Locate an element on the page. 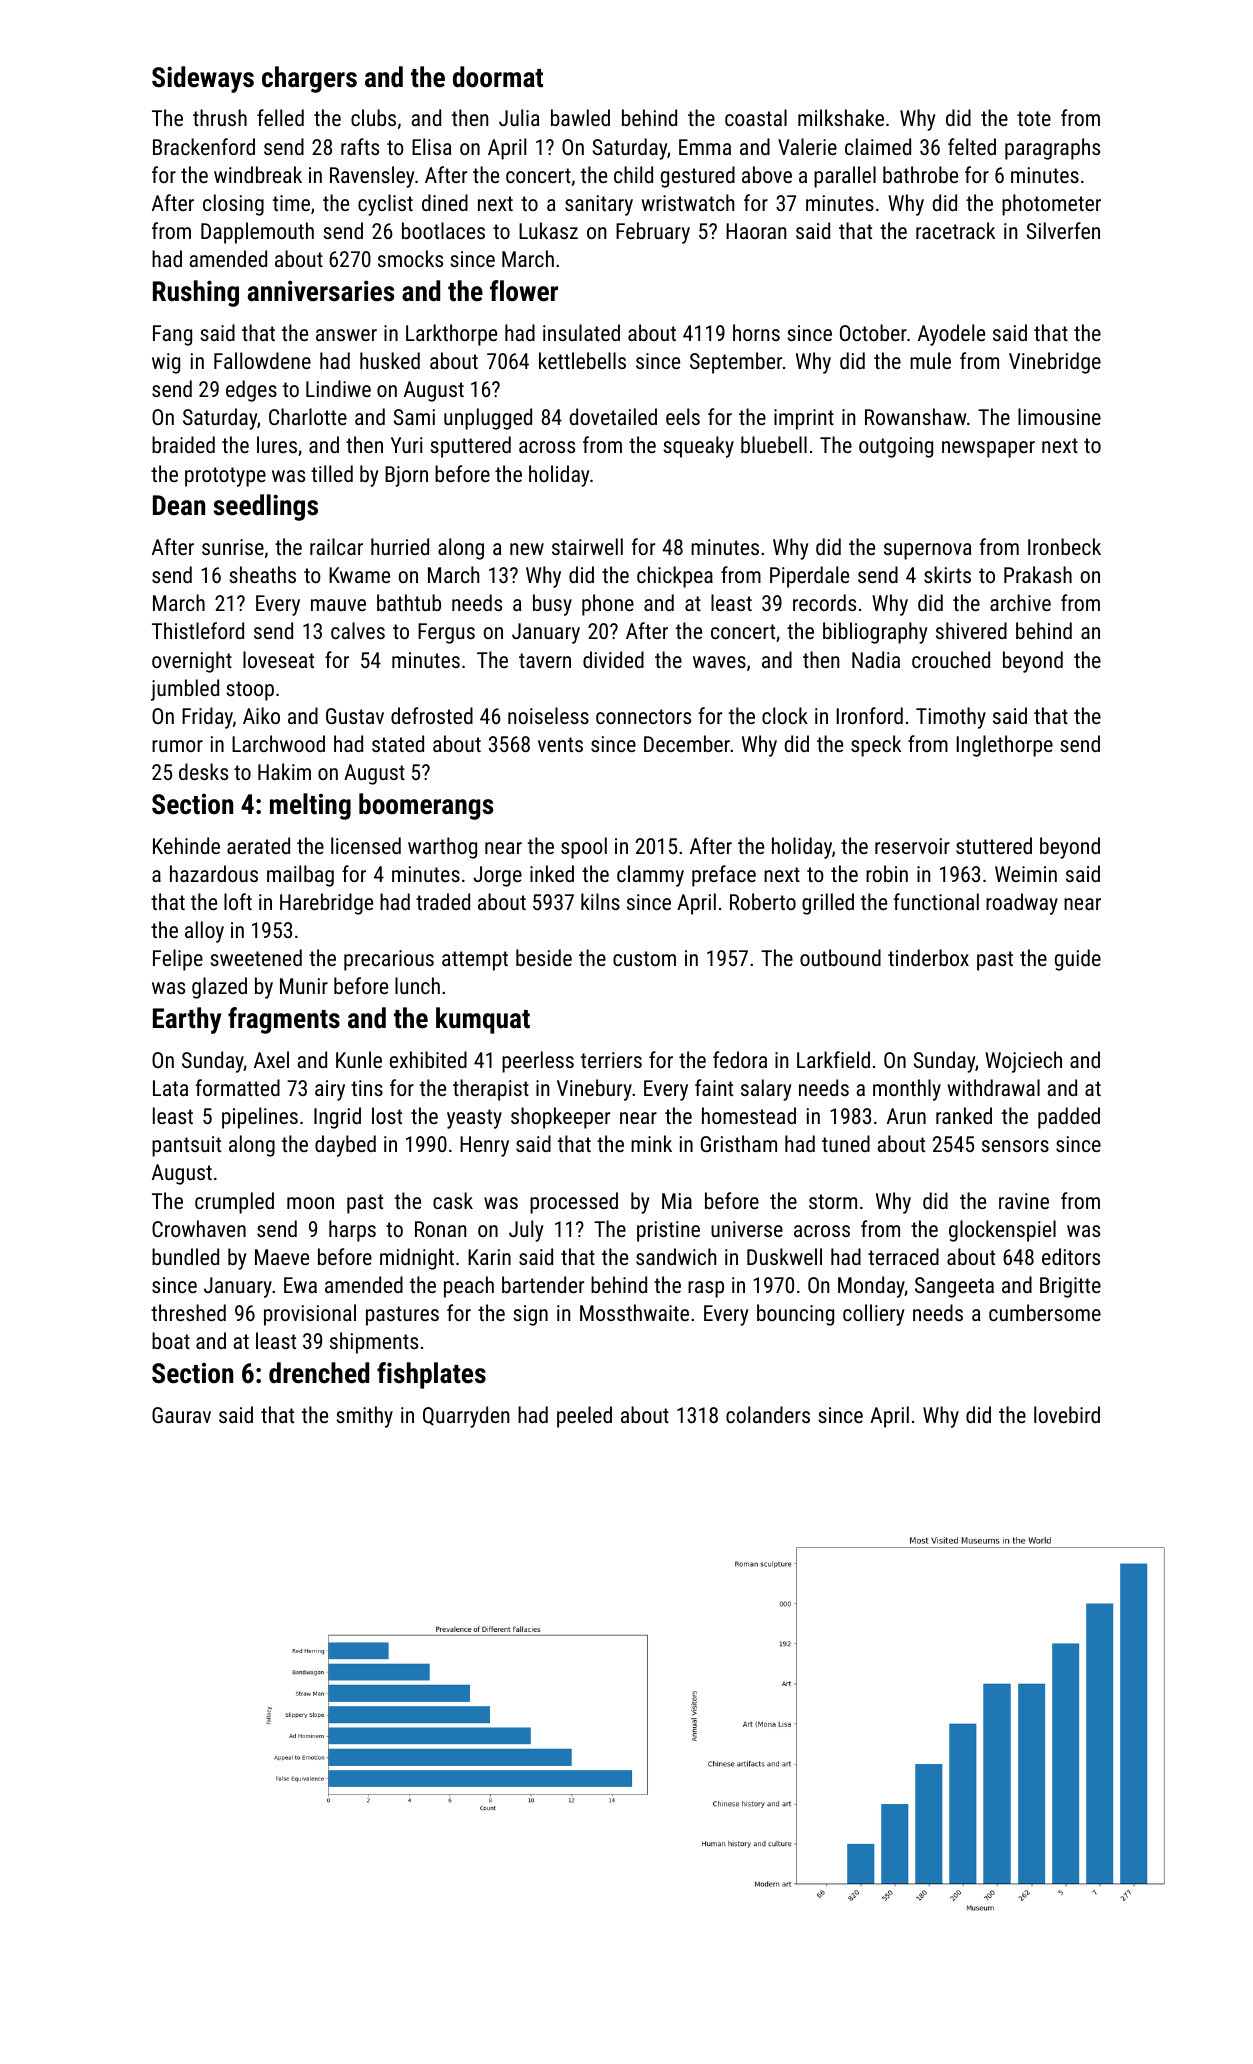 The width and height of the image is (1253, 2064). flower is located at coordinates (524, 291).
